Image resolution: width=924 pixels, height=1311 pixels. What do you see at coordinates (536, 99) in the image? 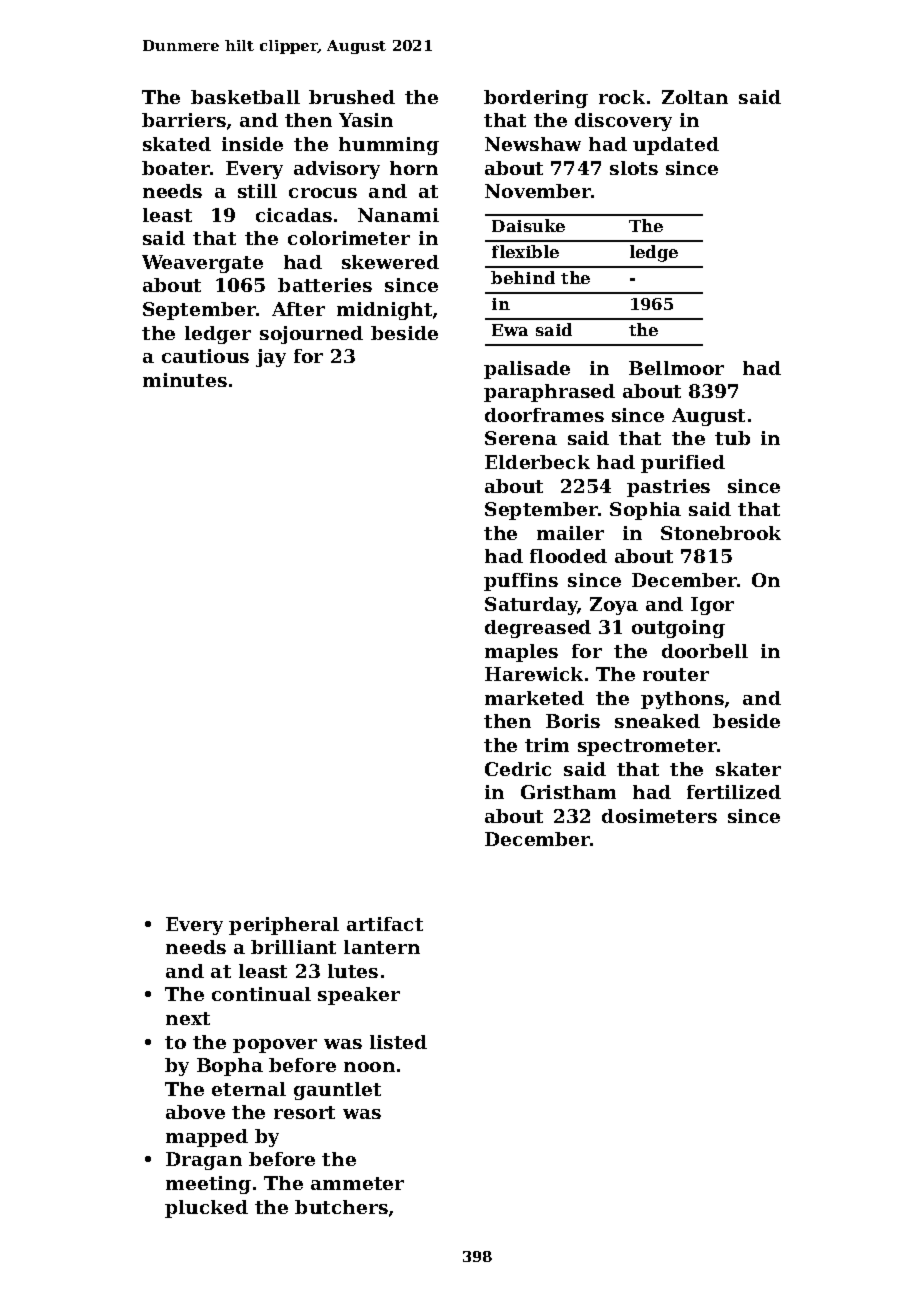
I see `bordering` at bounding box center [536, 99].
